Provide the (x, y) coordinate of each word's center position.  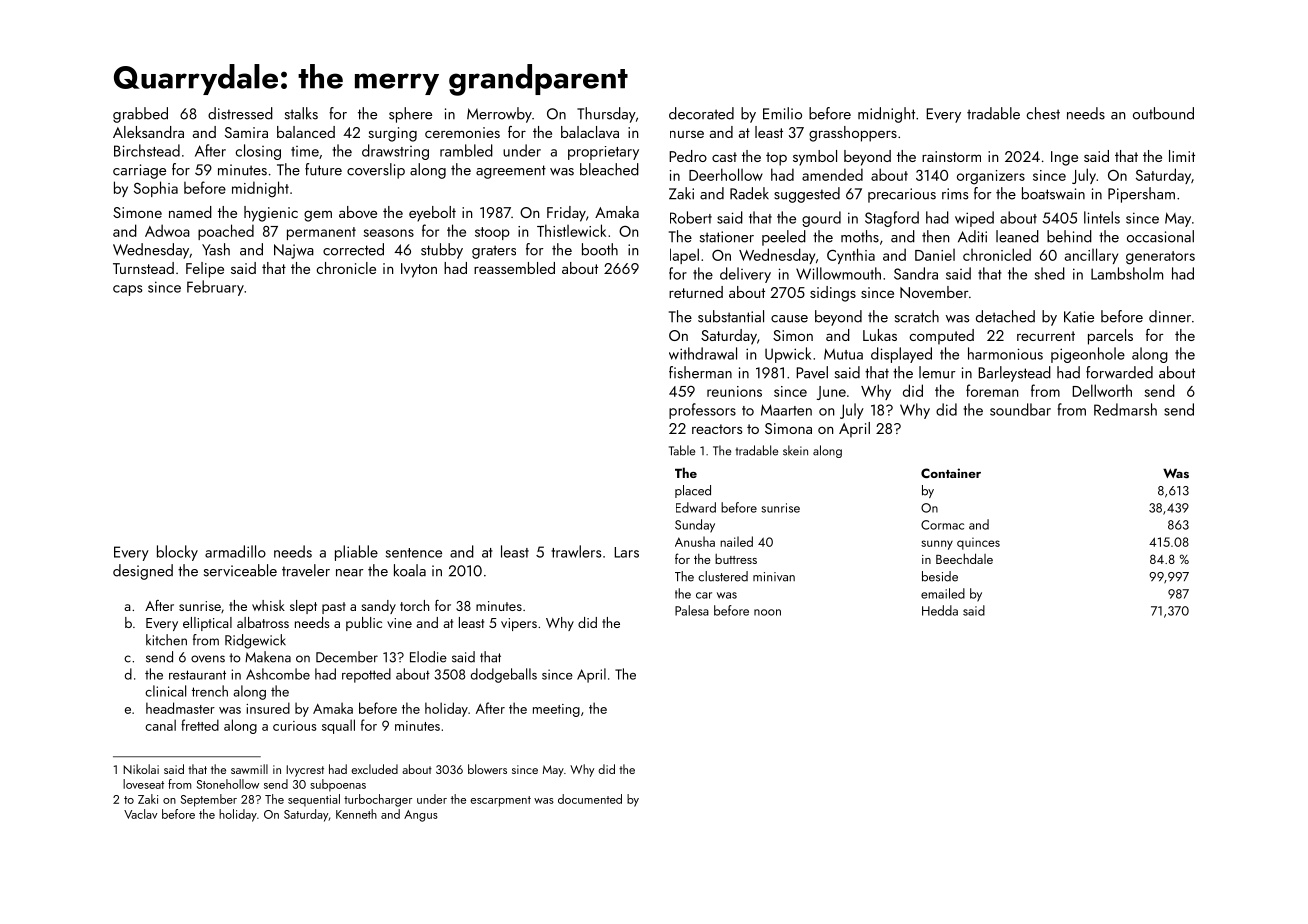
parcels (1110, 337)
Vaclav (140, 814)
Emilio (782, 113)
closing (258, 152)
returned (696, 292)
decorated (701, 113)
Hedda (940, 610)
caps (128, 290)
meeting (556, 710)
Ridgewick (255, 641)
